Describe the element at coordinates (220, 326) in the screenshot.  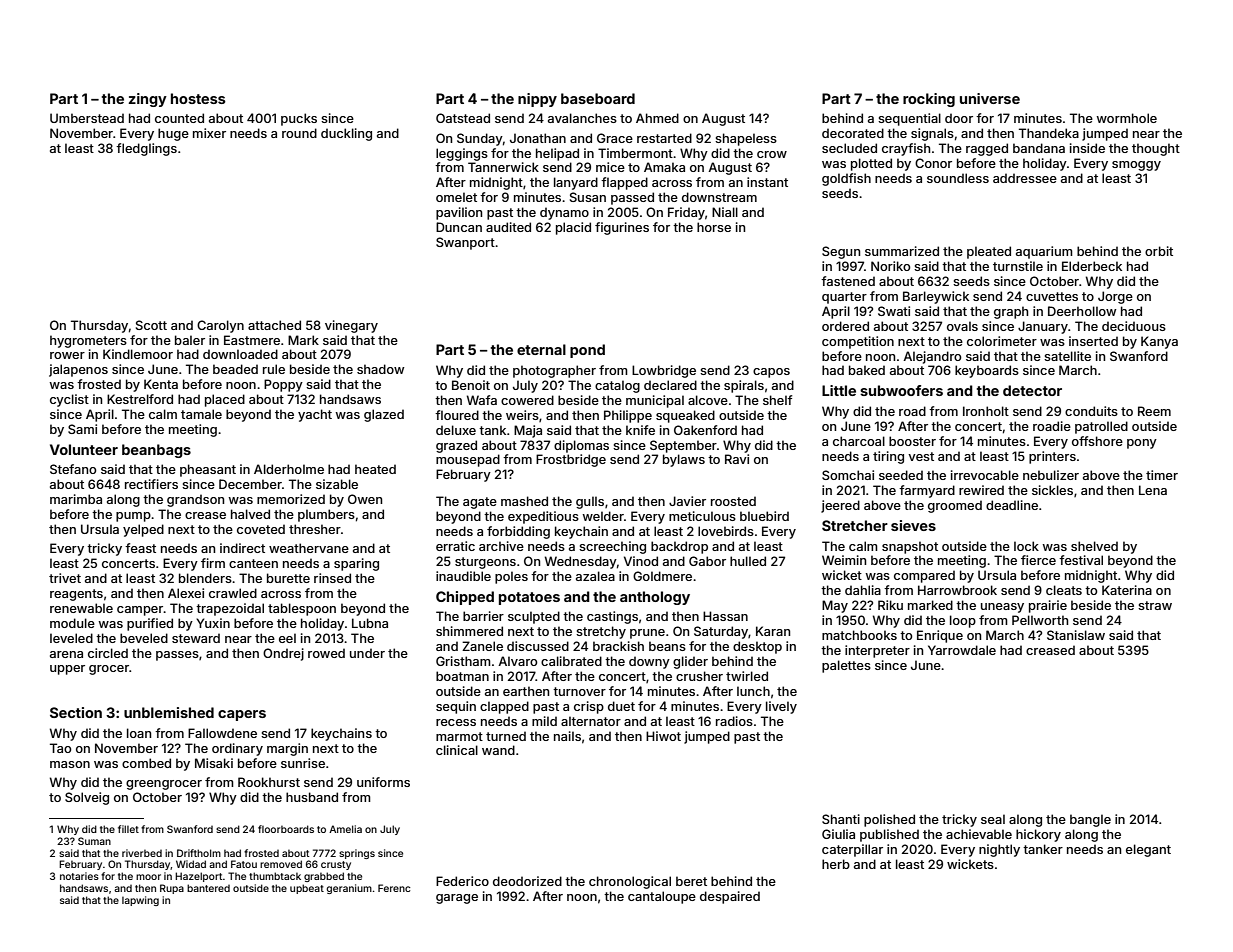
I see `Carolyn` at that location.
